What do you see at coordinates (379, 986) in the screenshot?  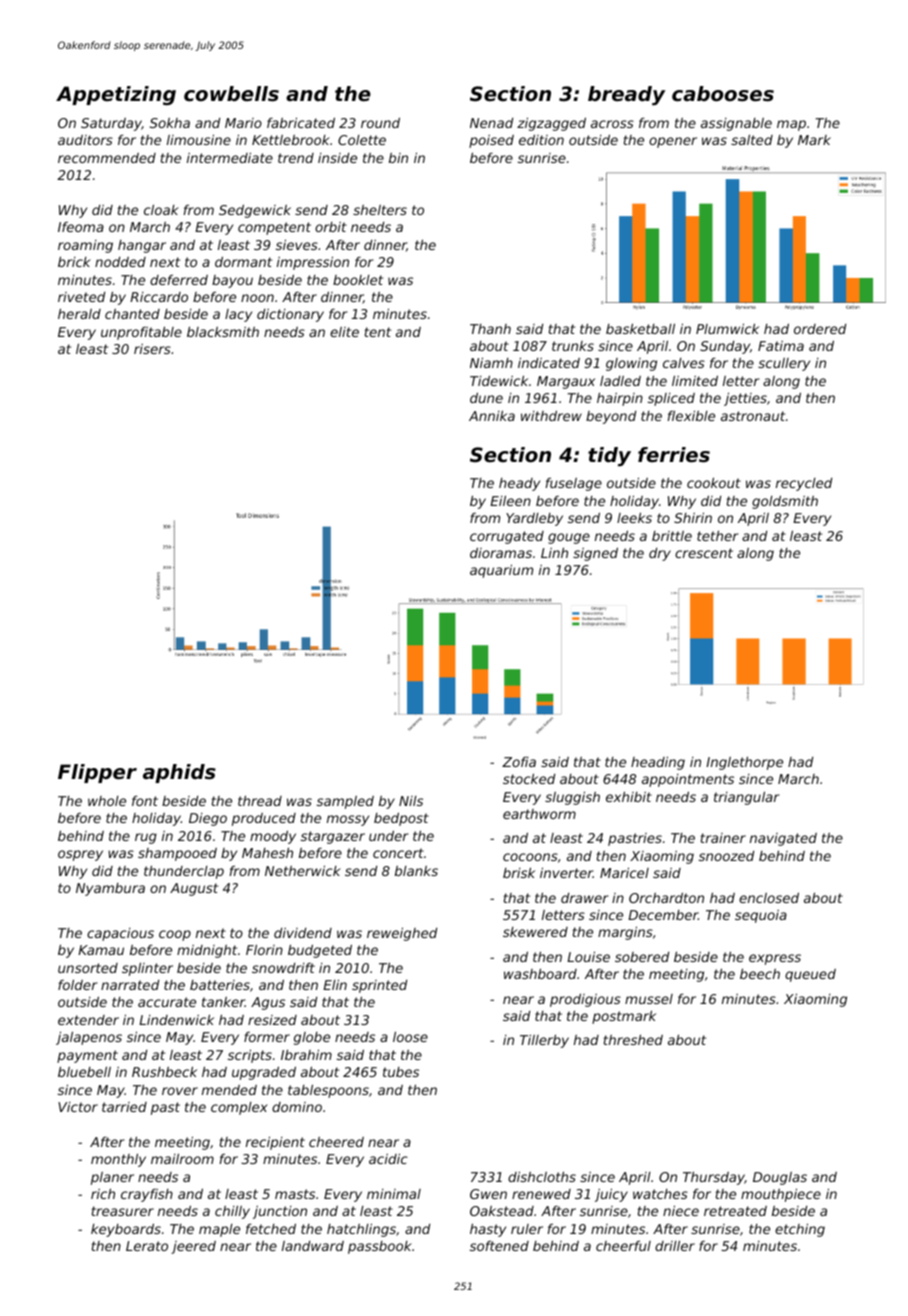 I see `sprinted` at bounding box center [379, 986].
